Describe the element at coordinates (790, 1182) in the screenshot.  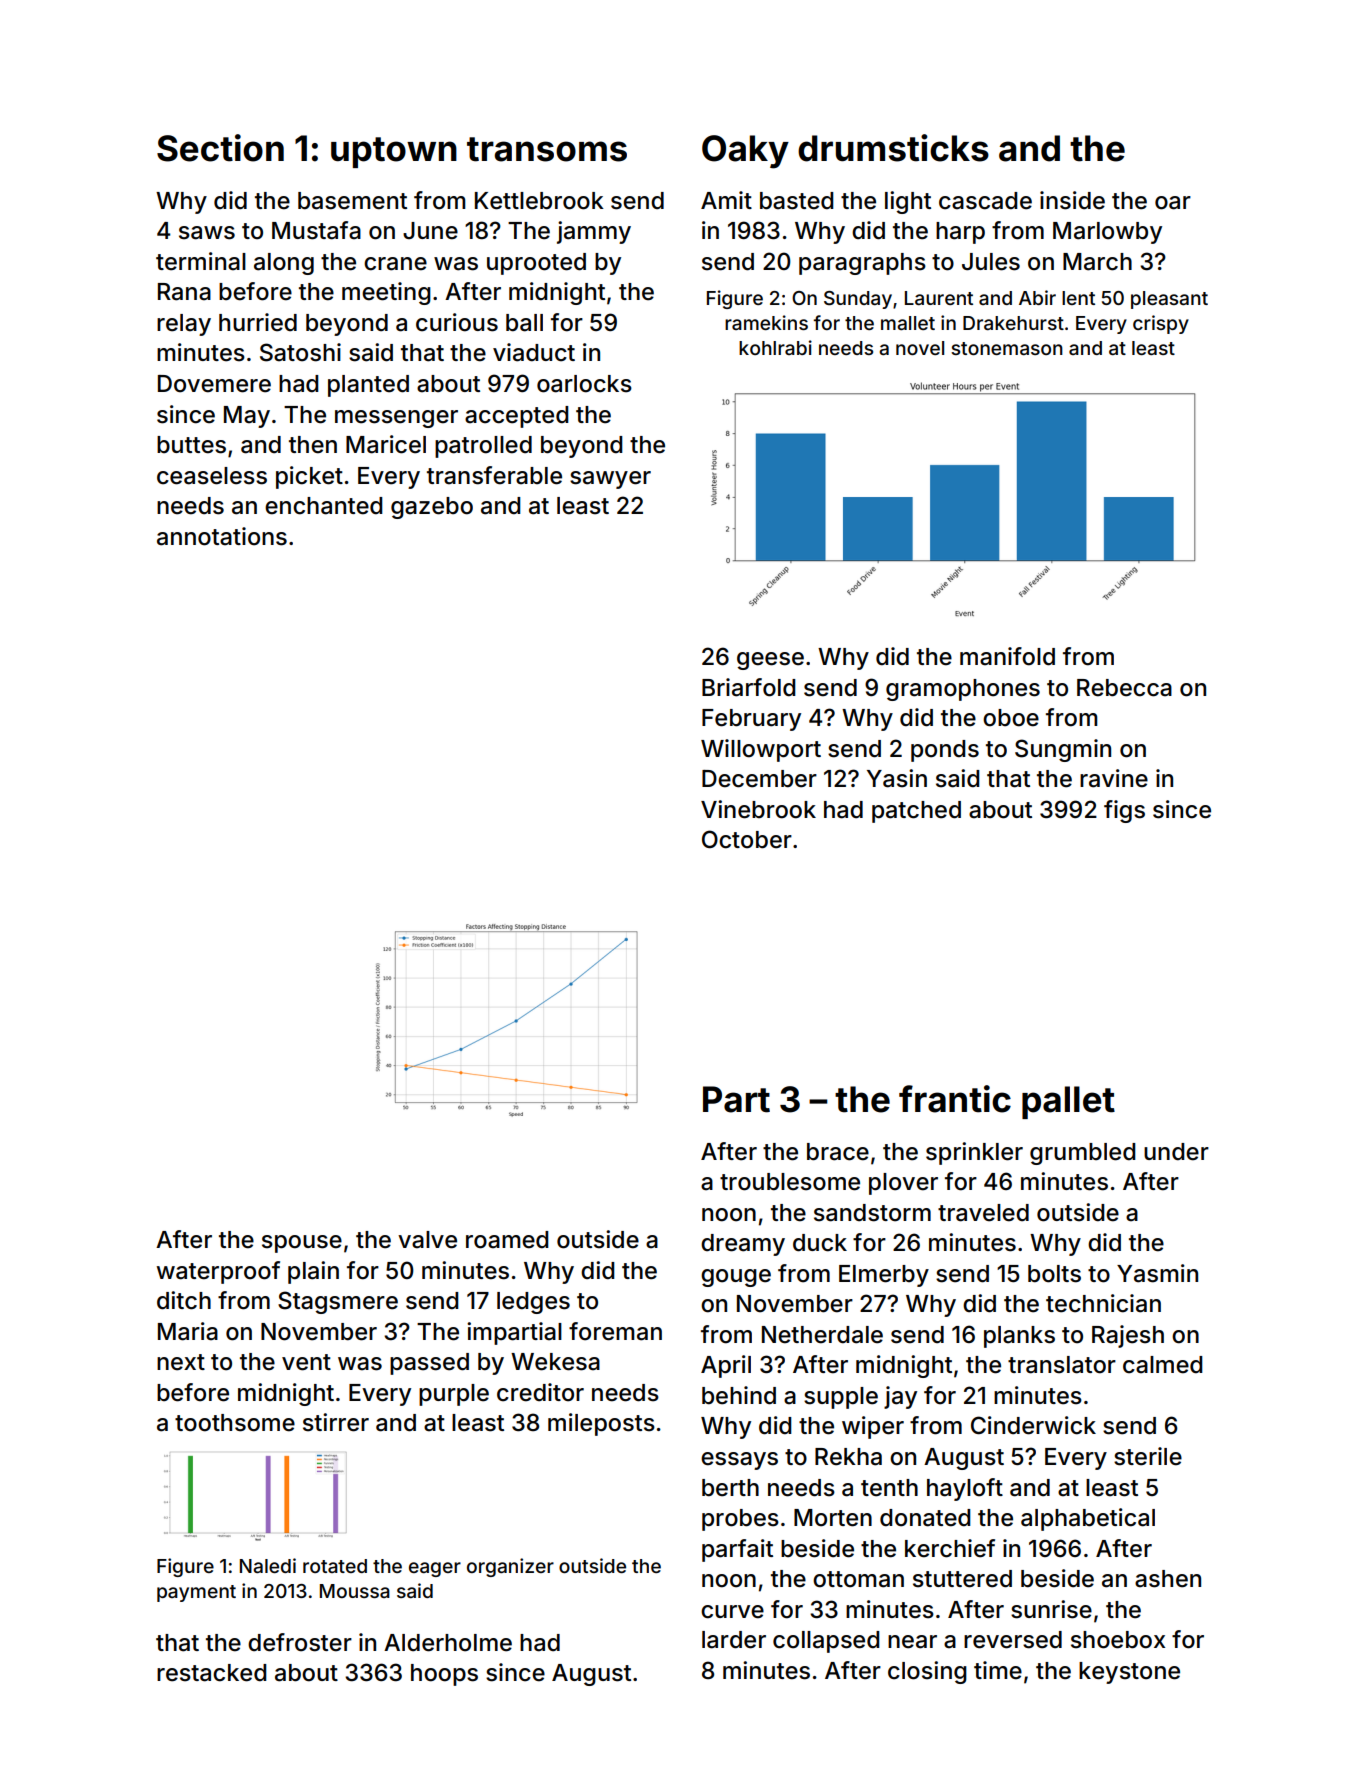
I see `troublesome` at that location.
